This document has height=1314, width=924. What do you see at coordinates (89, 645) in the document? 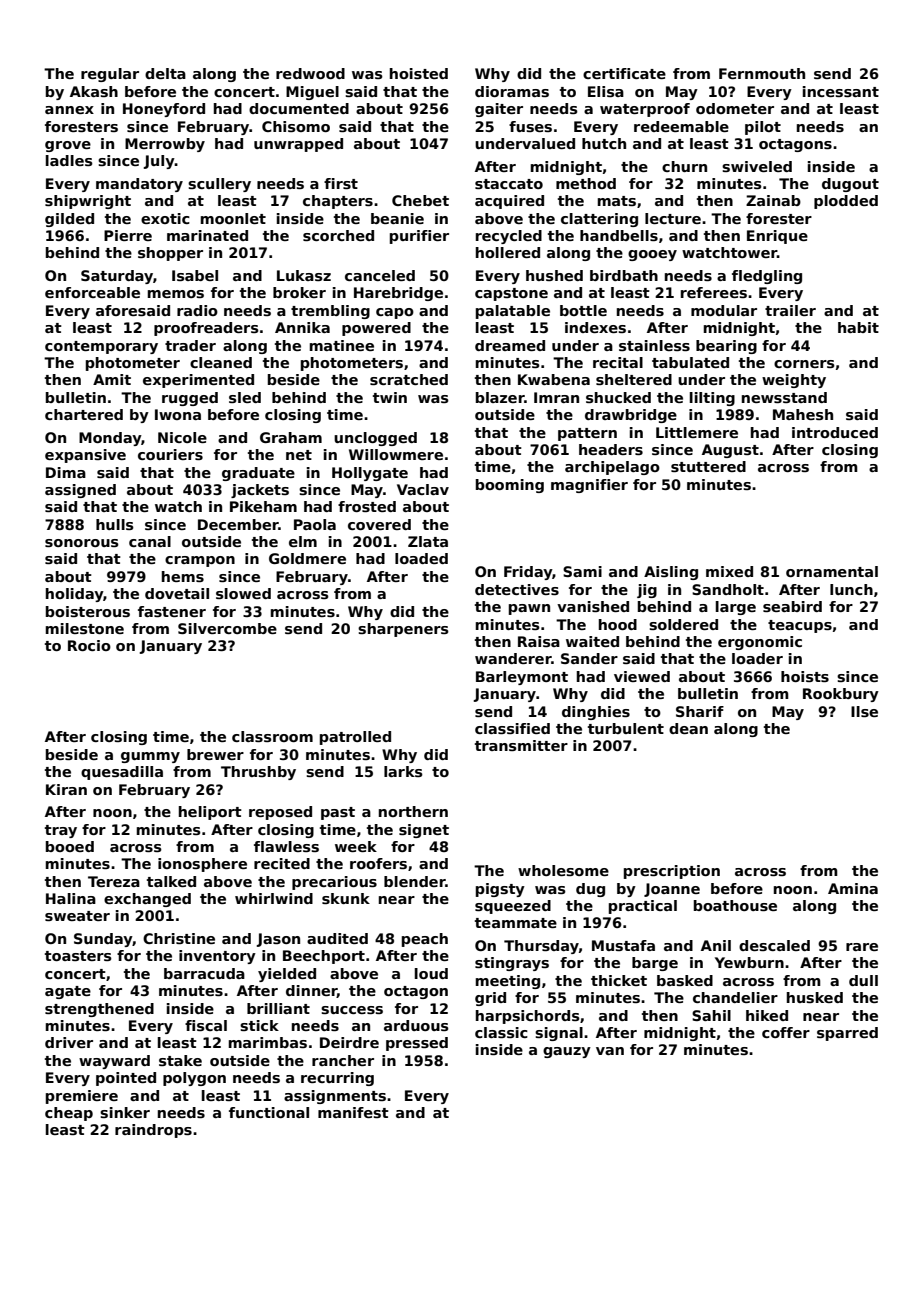
I see `Rocio` at bounding box center [89, 645].
